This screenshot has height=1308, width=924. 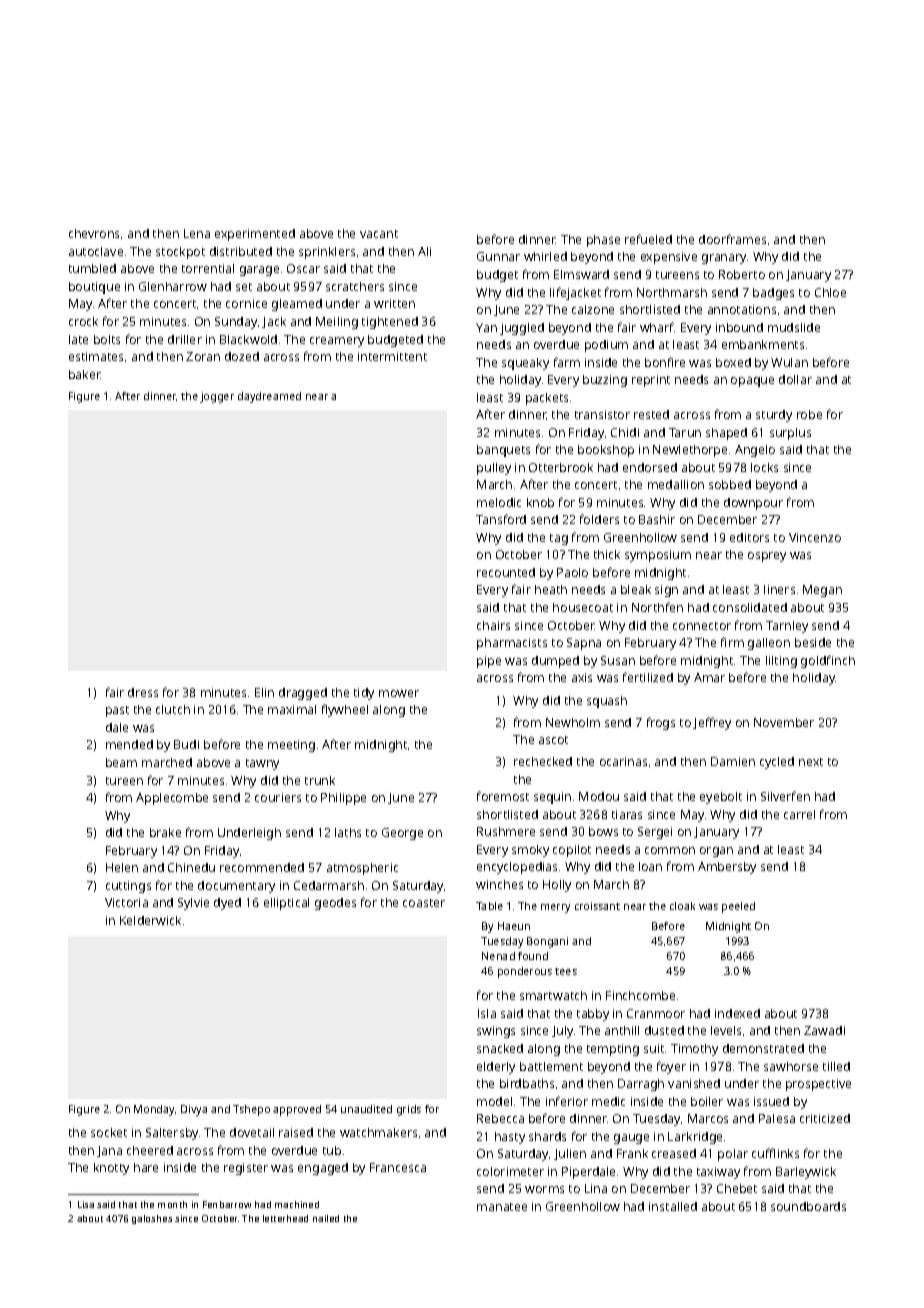 I want to click on foyer, so click(x=671, y=1067).
